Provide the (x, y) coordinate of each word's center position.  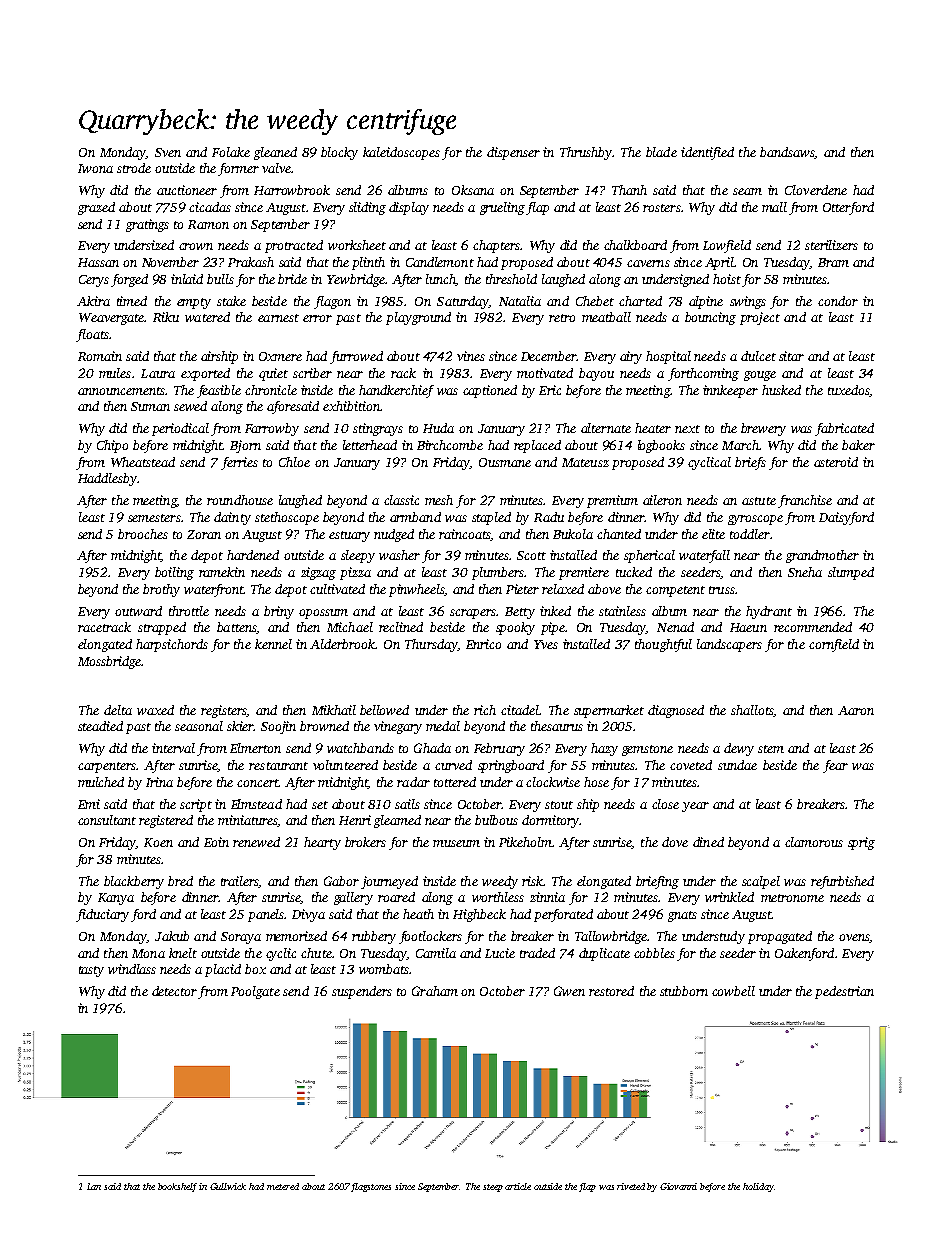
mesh (439, 500)
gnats (682, 916)
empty (194, 303)
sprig (861, 843)
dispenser (513, 153)
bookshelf (177, 1187)
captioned (490, 391)
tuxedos (849, 391)
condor (838, 301)
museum (456, 843)
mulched (101, 782)
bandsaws (787, 153)
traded (537, 953)
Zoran (204, 534)
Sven (168, 152)
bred (180, 881)
